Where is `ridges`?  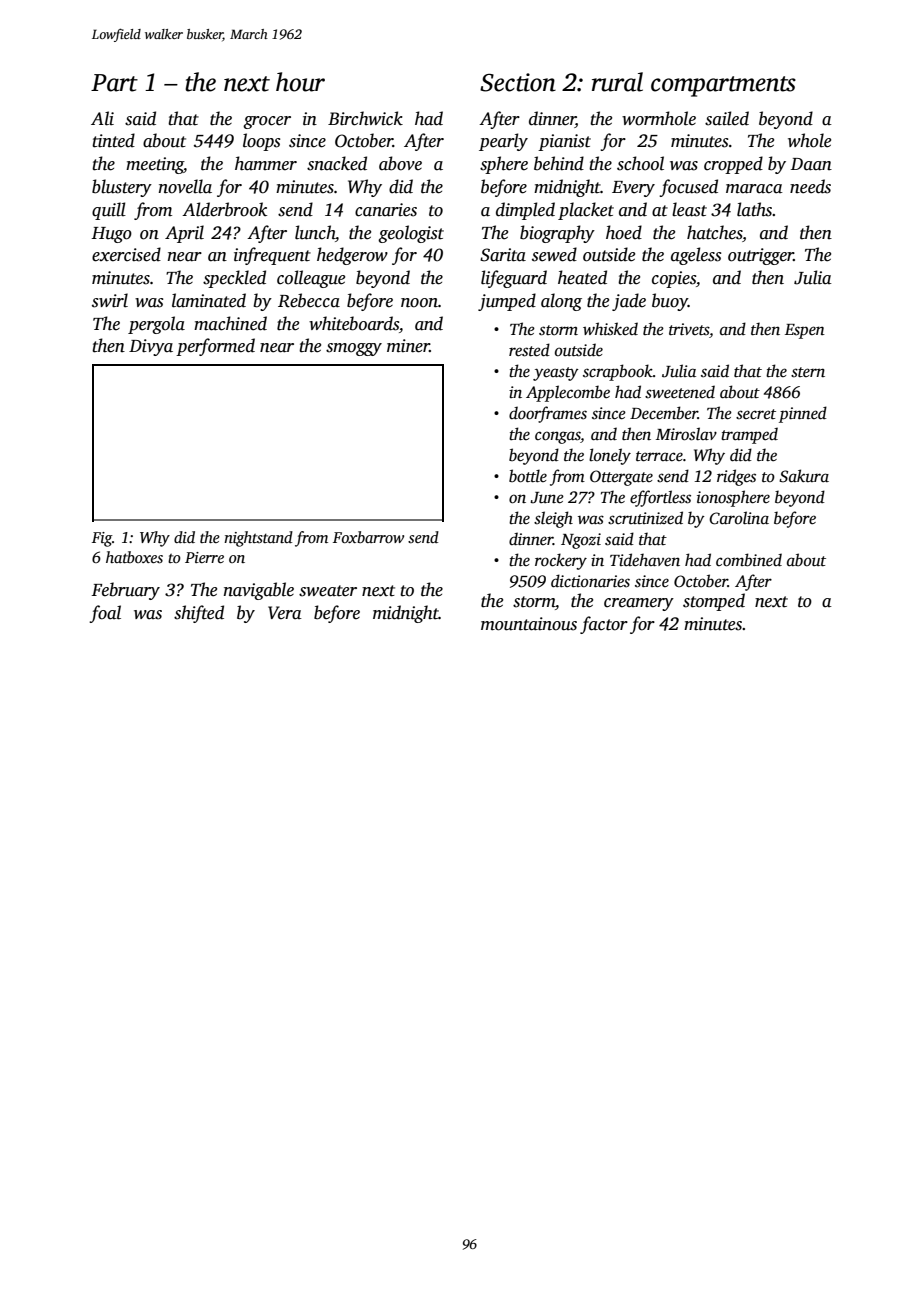
ridges is located at coordinates (736, 477).
